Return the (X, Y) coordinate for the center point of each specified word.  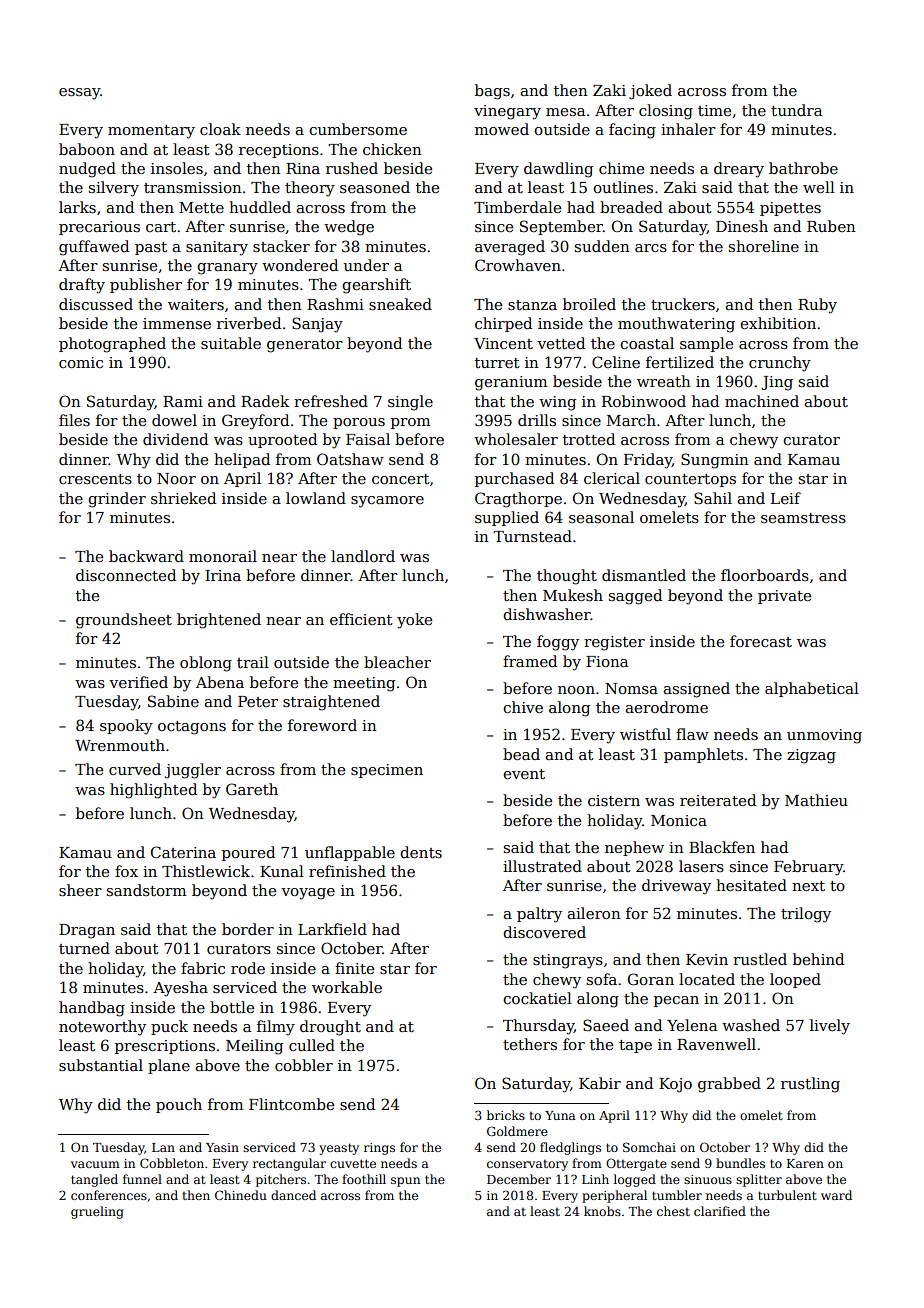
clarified (720, 1211)
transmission (193, 187)
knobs (602, 1211)
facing (632, 131)
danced (293, 1195)
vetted (561, 343)
